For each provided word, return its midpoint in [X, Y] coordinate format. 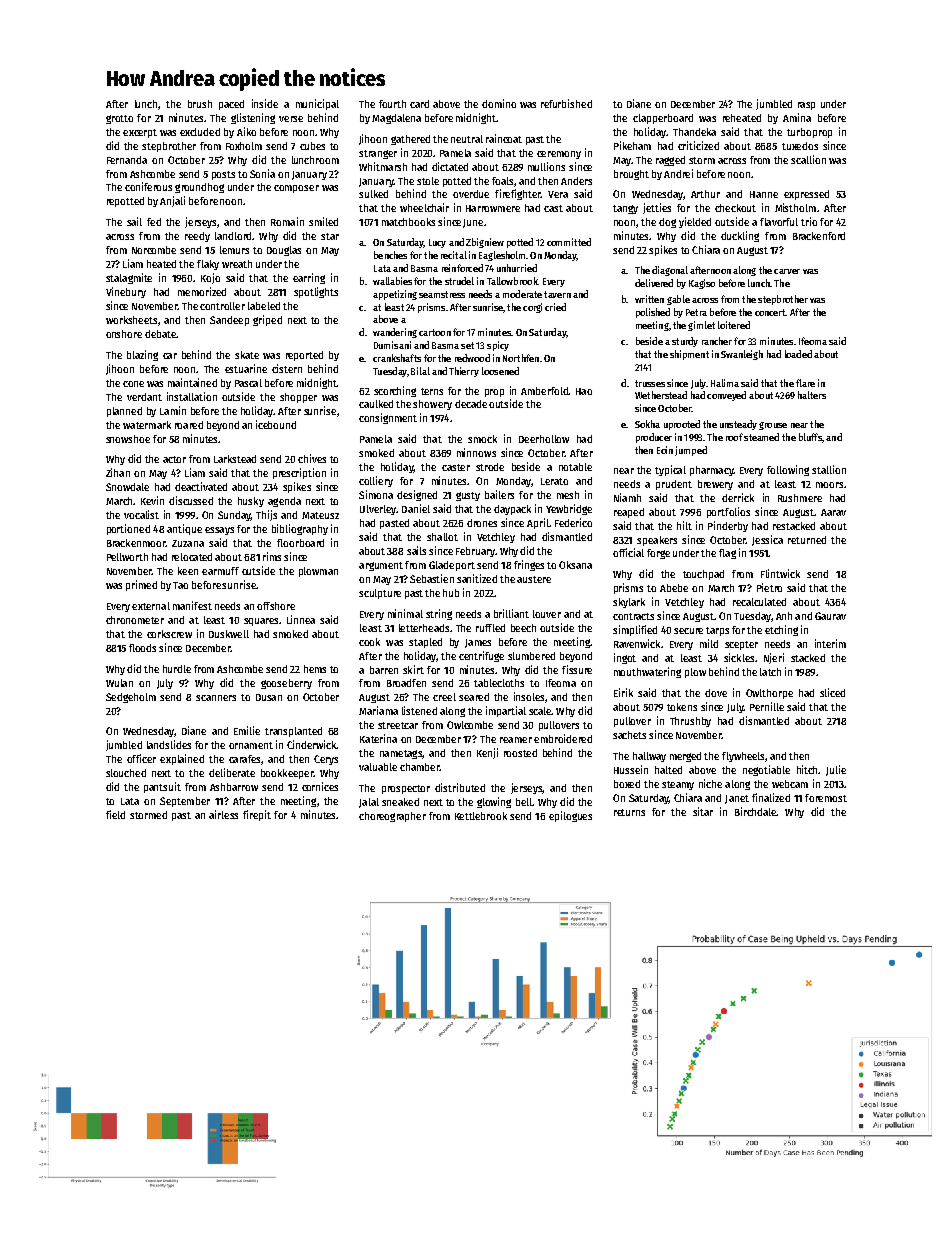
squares [261, 622]
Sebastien [432, 578]
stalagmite [129, 278]
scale [540, 711]
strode [490, 467]
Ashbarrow [234, 787]
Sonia [262, 173]
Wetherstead [661, 395]
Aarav [833, 512]
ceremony [559, 155]
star [330, 236]
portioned [128, 529]
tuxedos [800, 146]
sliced [832, 692]
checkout [735, 208]
